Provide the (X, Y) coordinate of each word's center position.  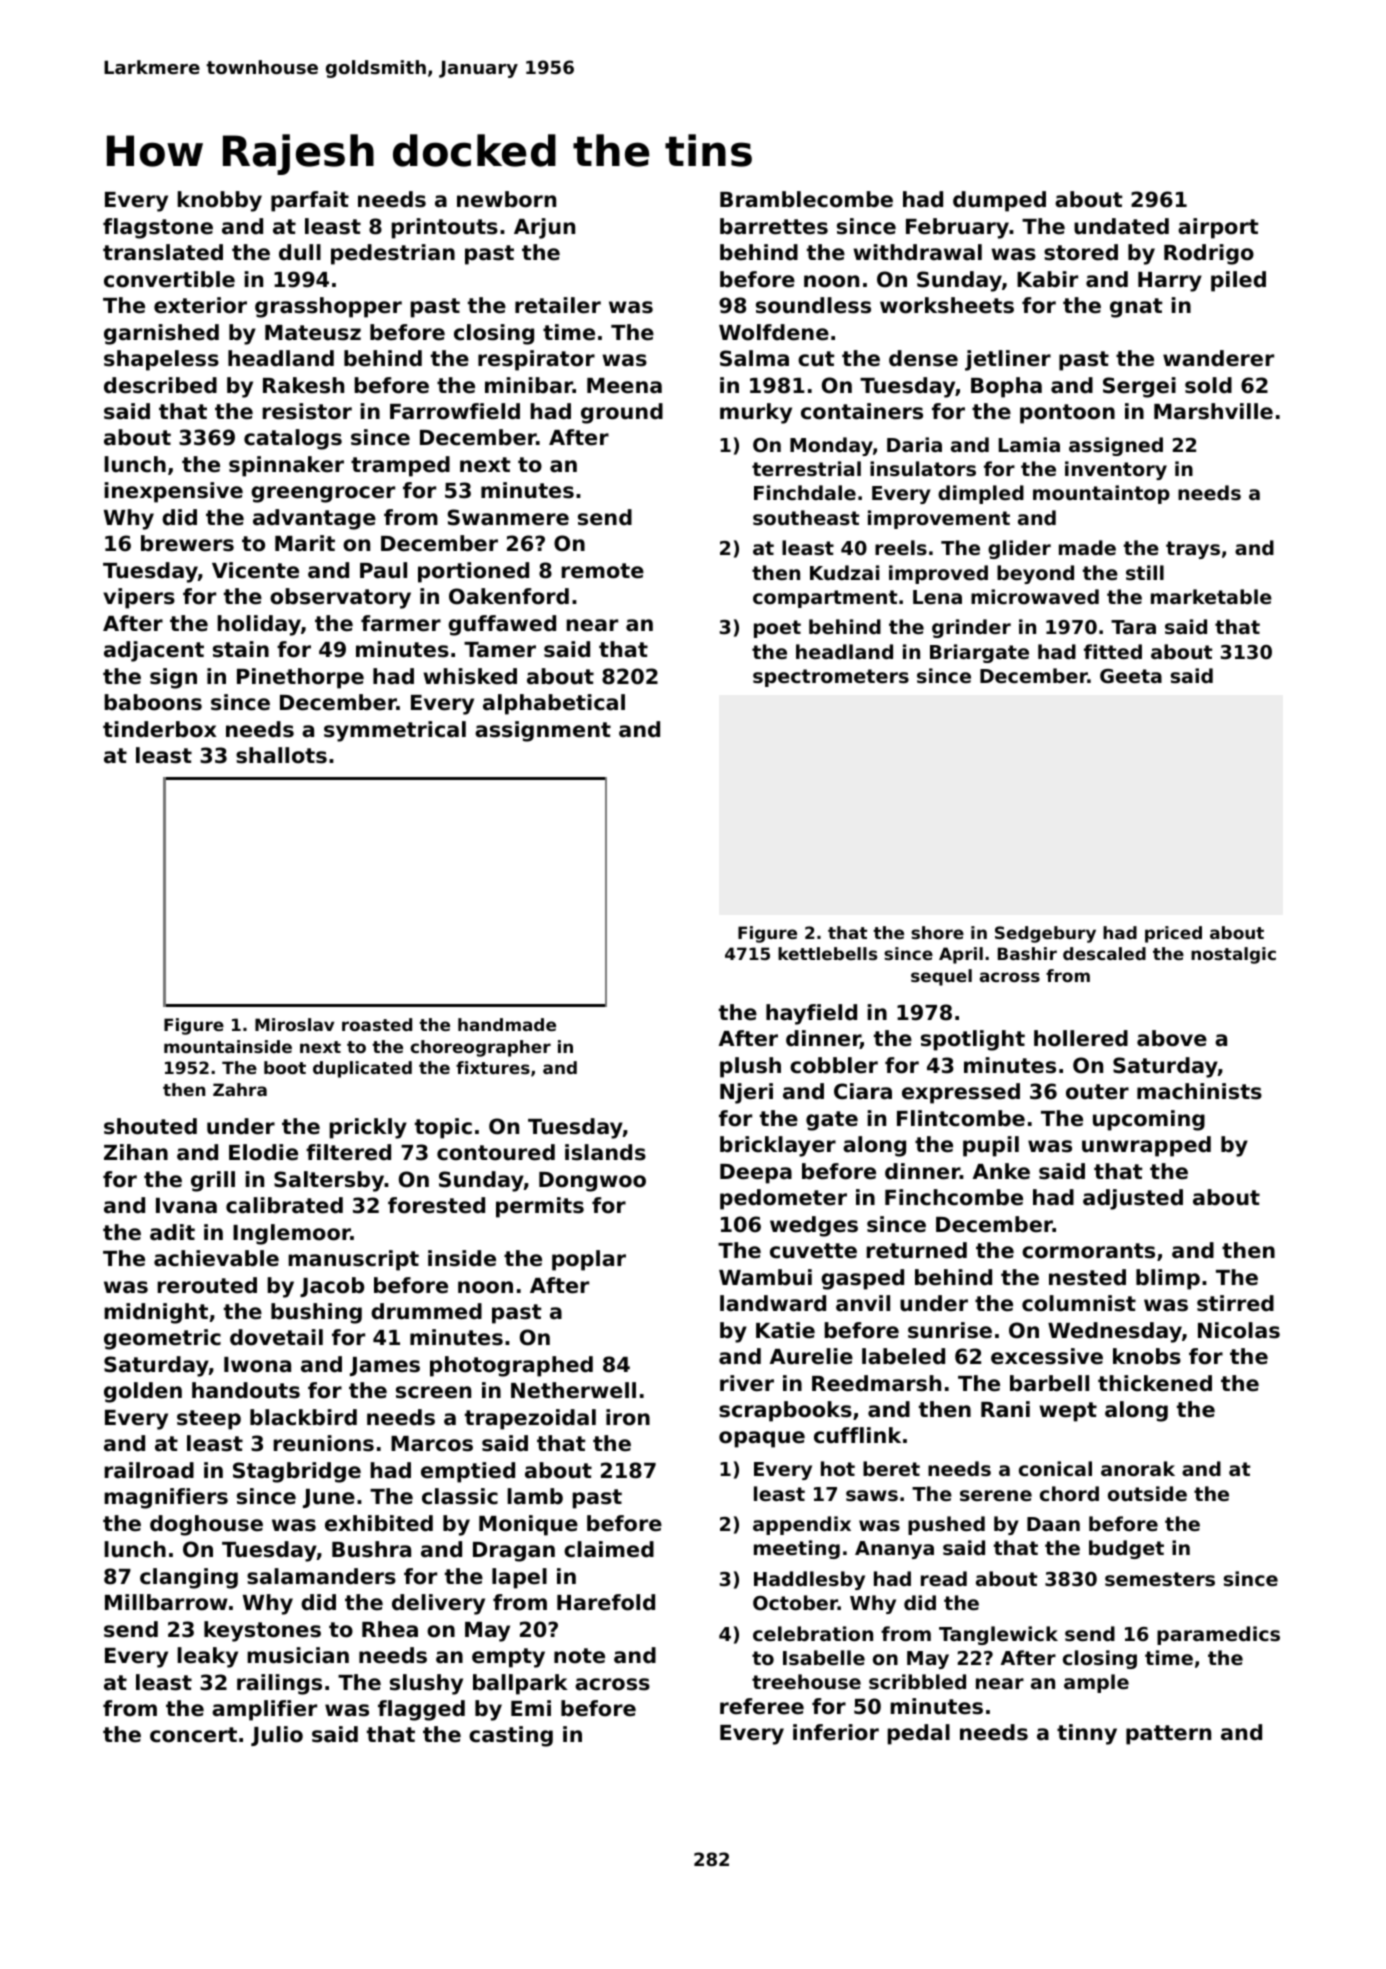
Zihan (136, 1152)
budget (1126, 1549)
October (795, 1602)
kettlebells (827, 953)
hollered (1081, 1038)
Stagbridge (297, 1472)
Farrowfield (455, 411)
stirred (1235, 1303)
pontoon (1067, 414)
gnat (1136, 308)
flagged (421, 1710)
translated (163, 252)
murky (756, 413)
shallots (281, 755)
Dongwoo (592, 1182)
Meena (624, 386)
